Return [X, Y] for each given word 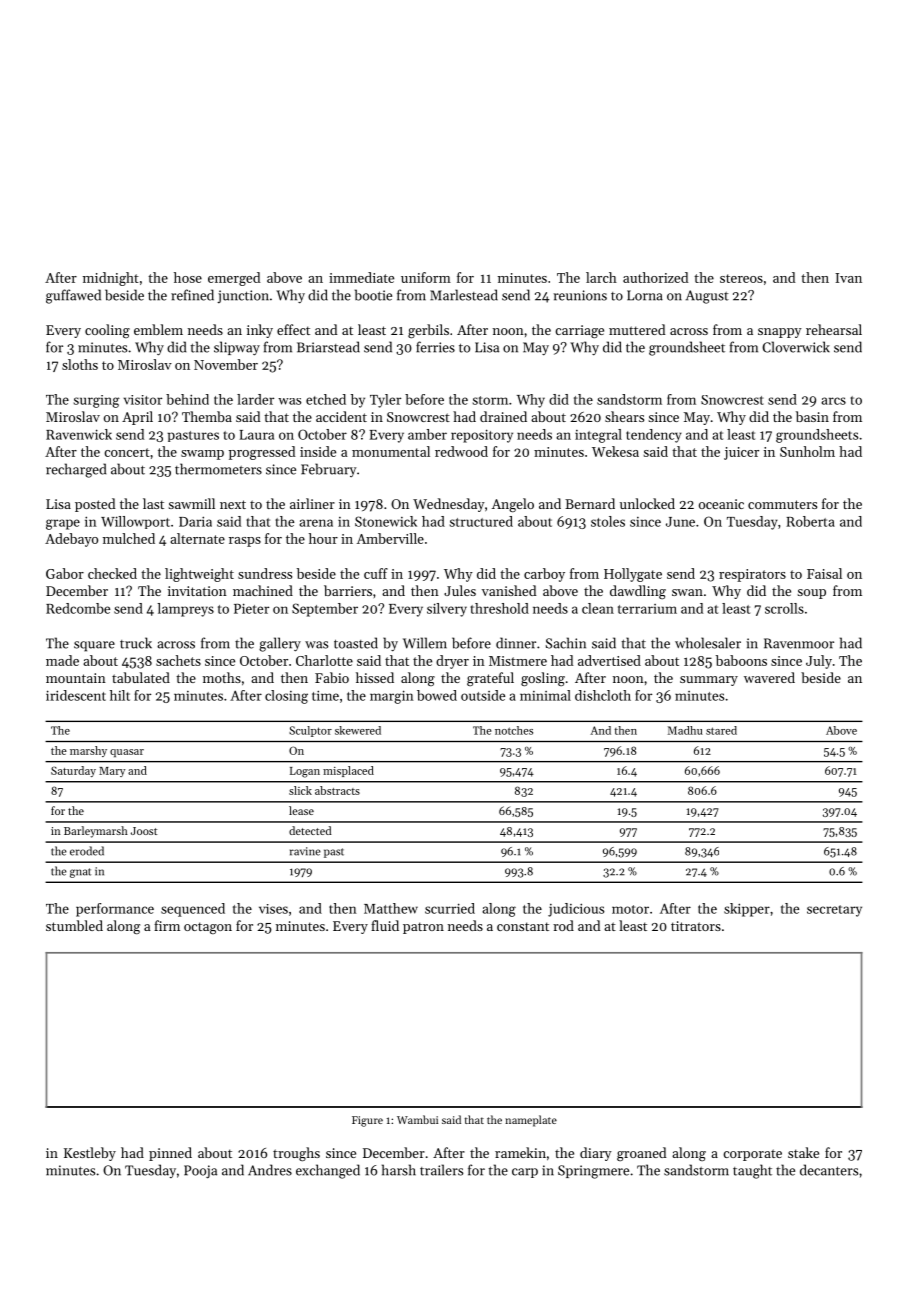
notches [514, 730]
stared [721, 730]
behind [187, 399]
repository [482, 436]
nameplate [531, 1121]
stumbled [74, 925]
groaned [641, 1154]
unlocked [647, 503]
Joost [144, 831]
